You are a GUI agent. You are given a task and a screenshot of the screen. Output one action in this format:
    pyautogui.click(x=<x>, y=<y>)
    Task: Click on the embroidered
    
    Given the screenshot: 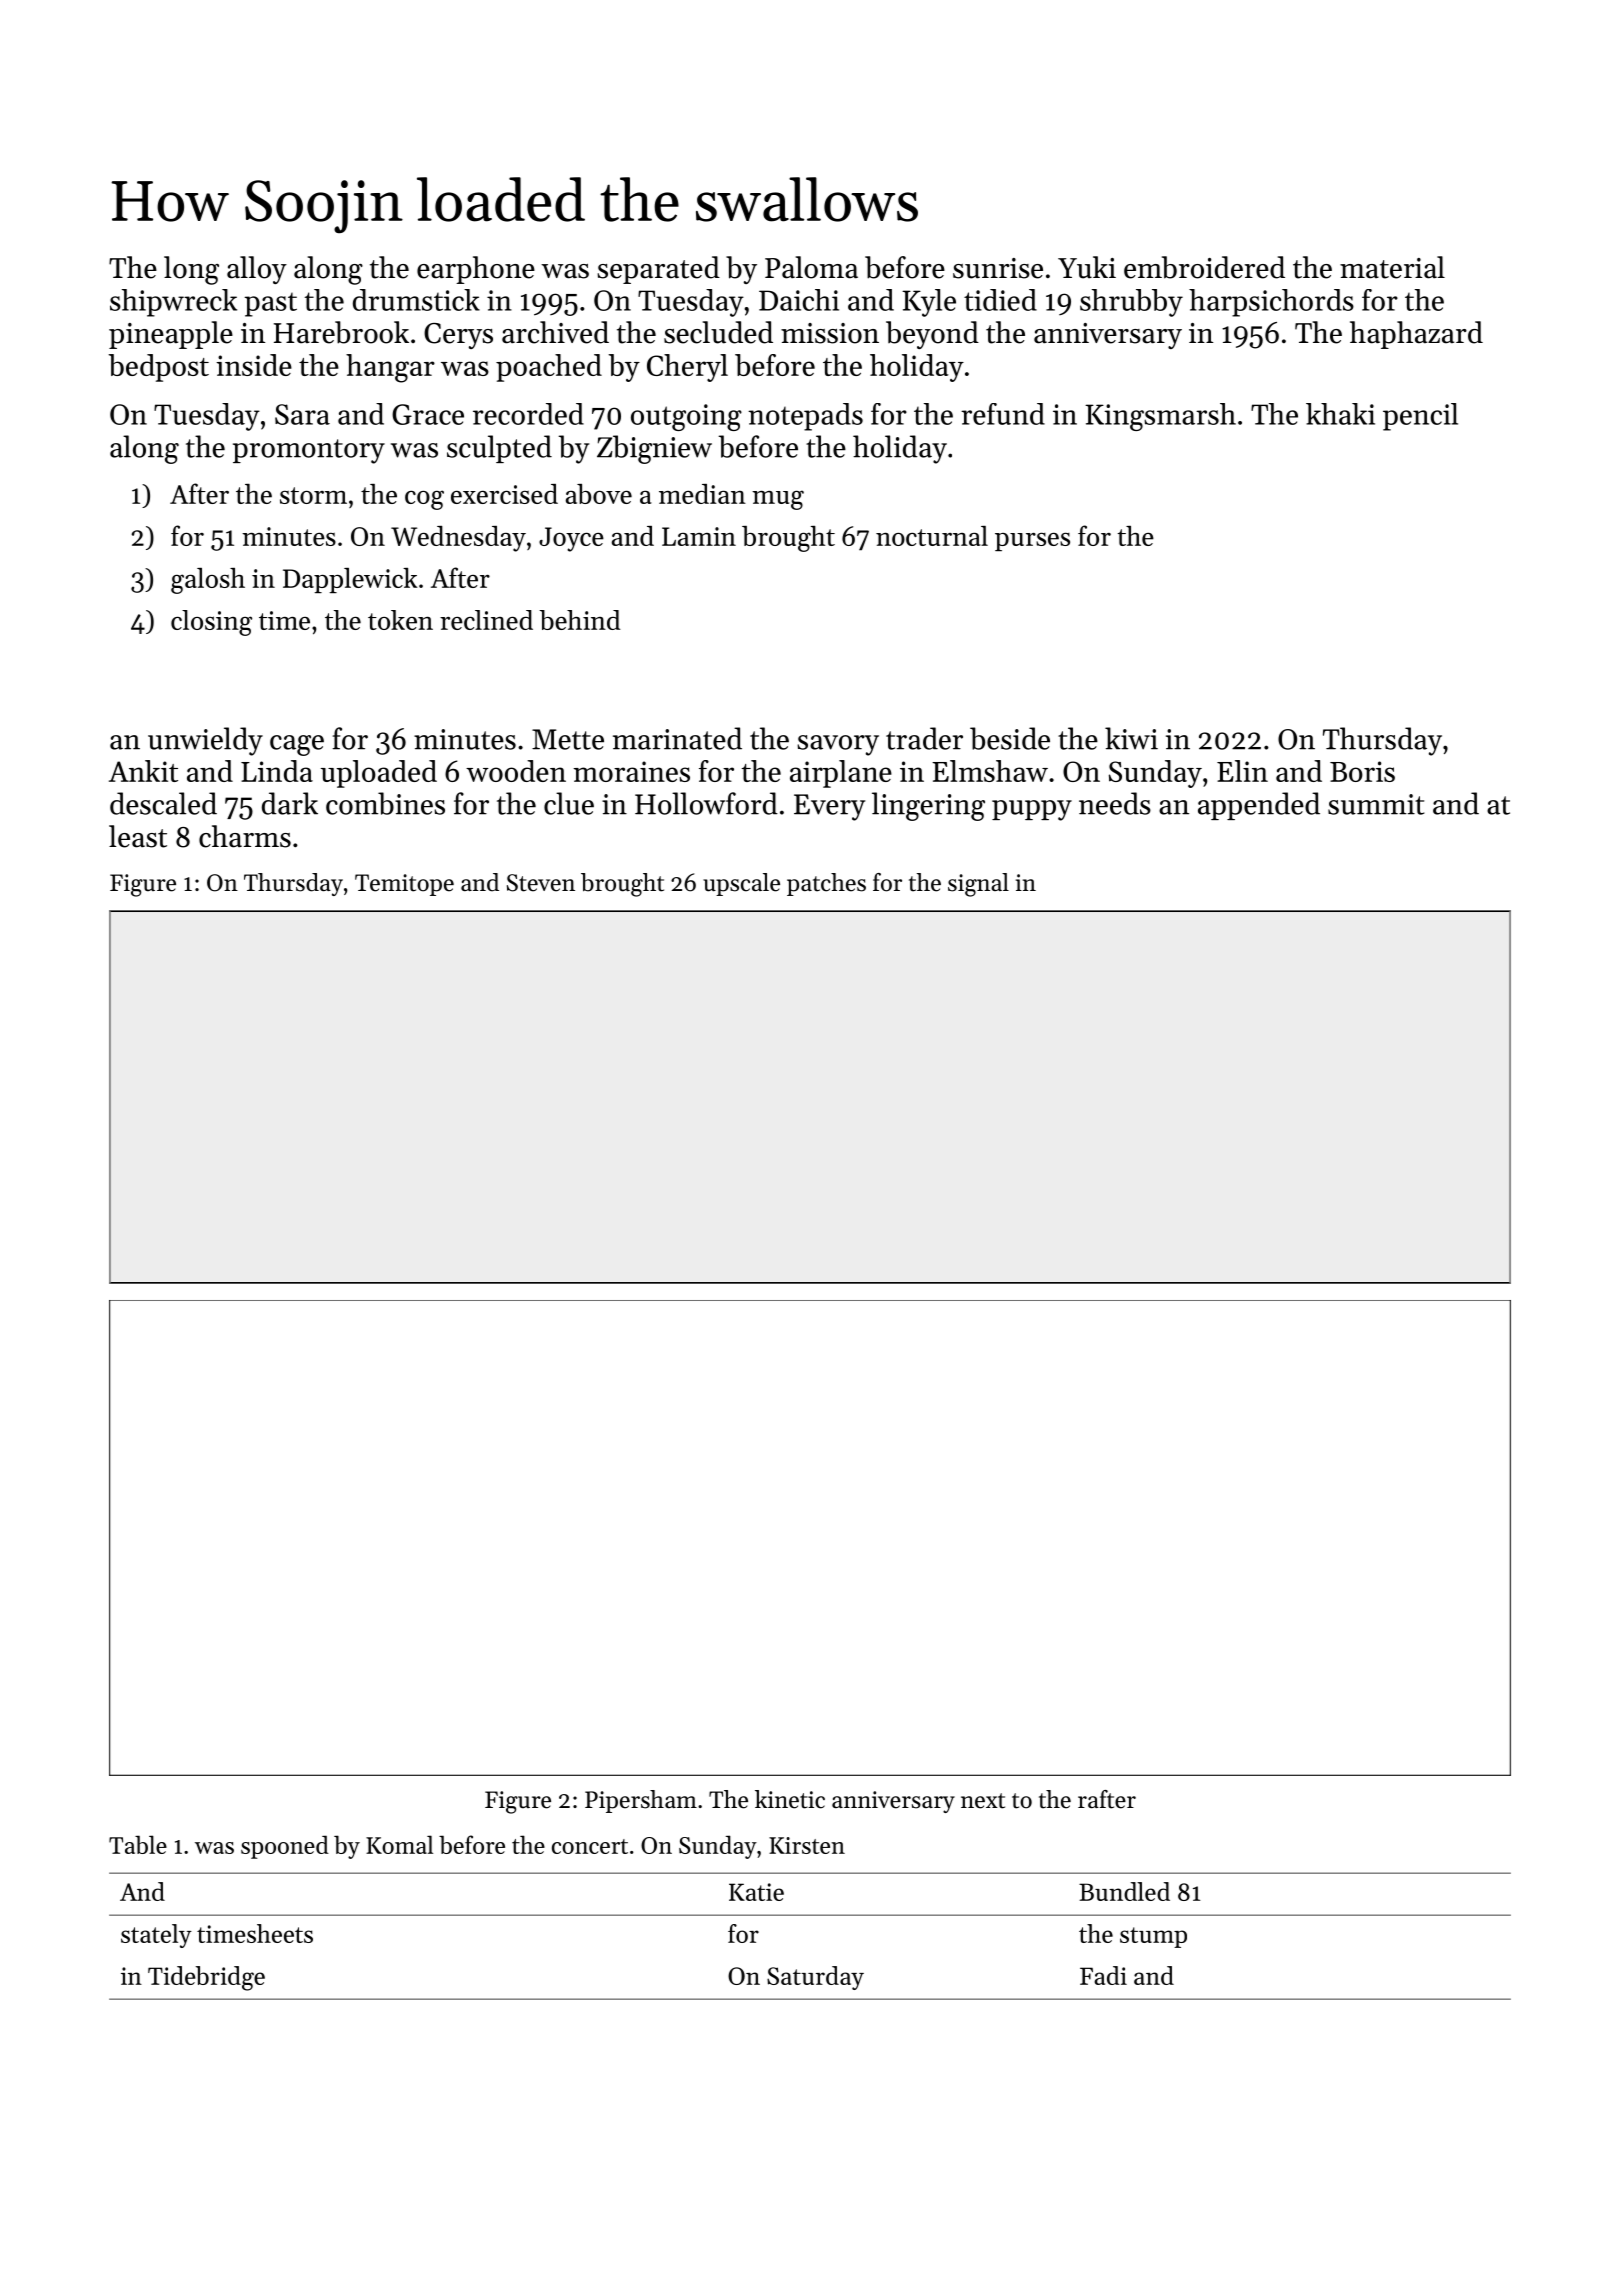 What is the action you would take?
    pyautogui.click(x=1204, y=267)
